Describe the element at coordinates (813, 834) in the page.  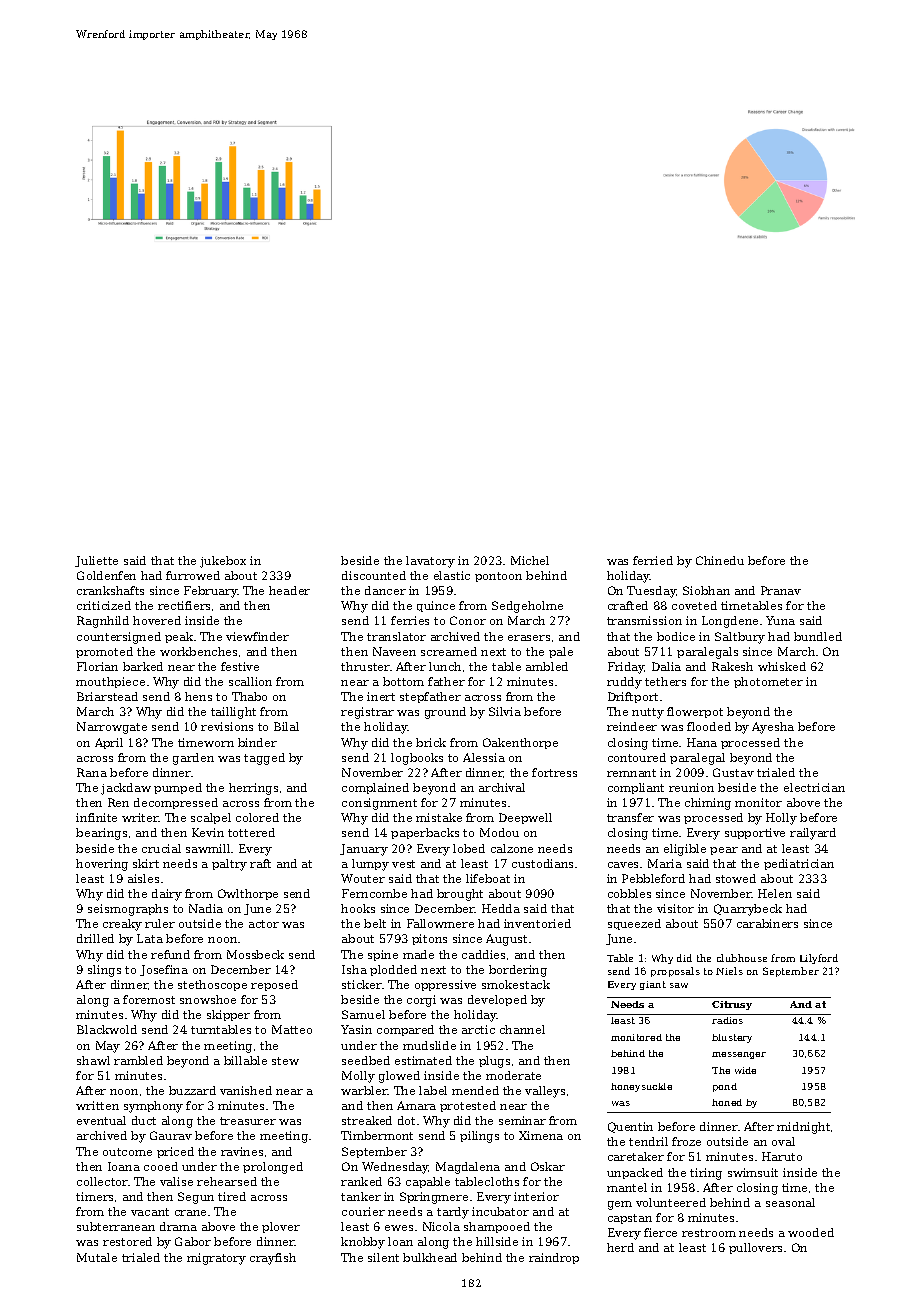
I see `railyard` at that location.
